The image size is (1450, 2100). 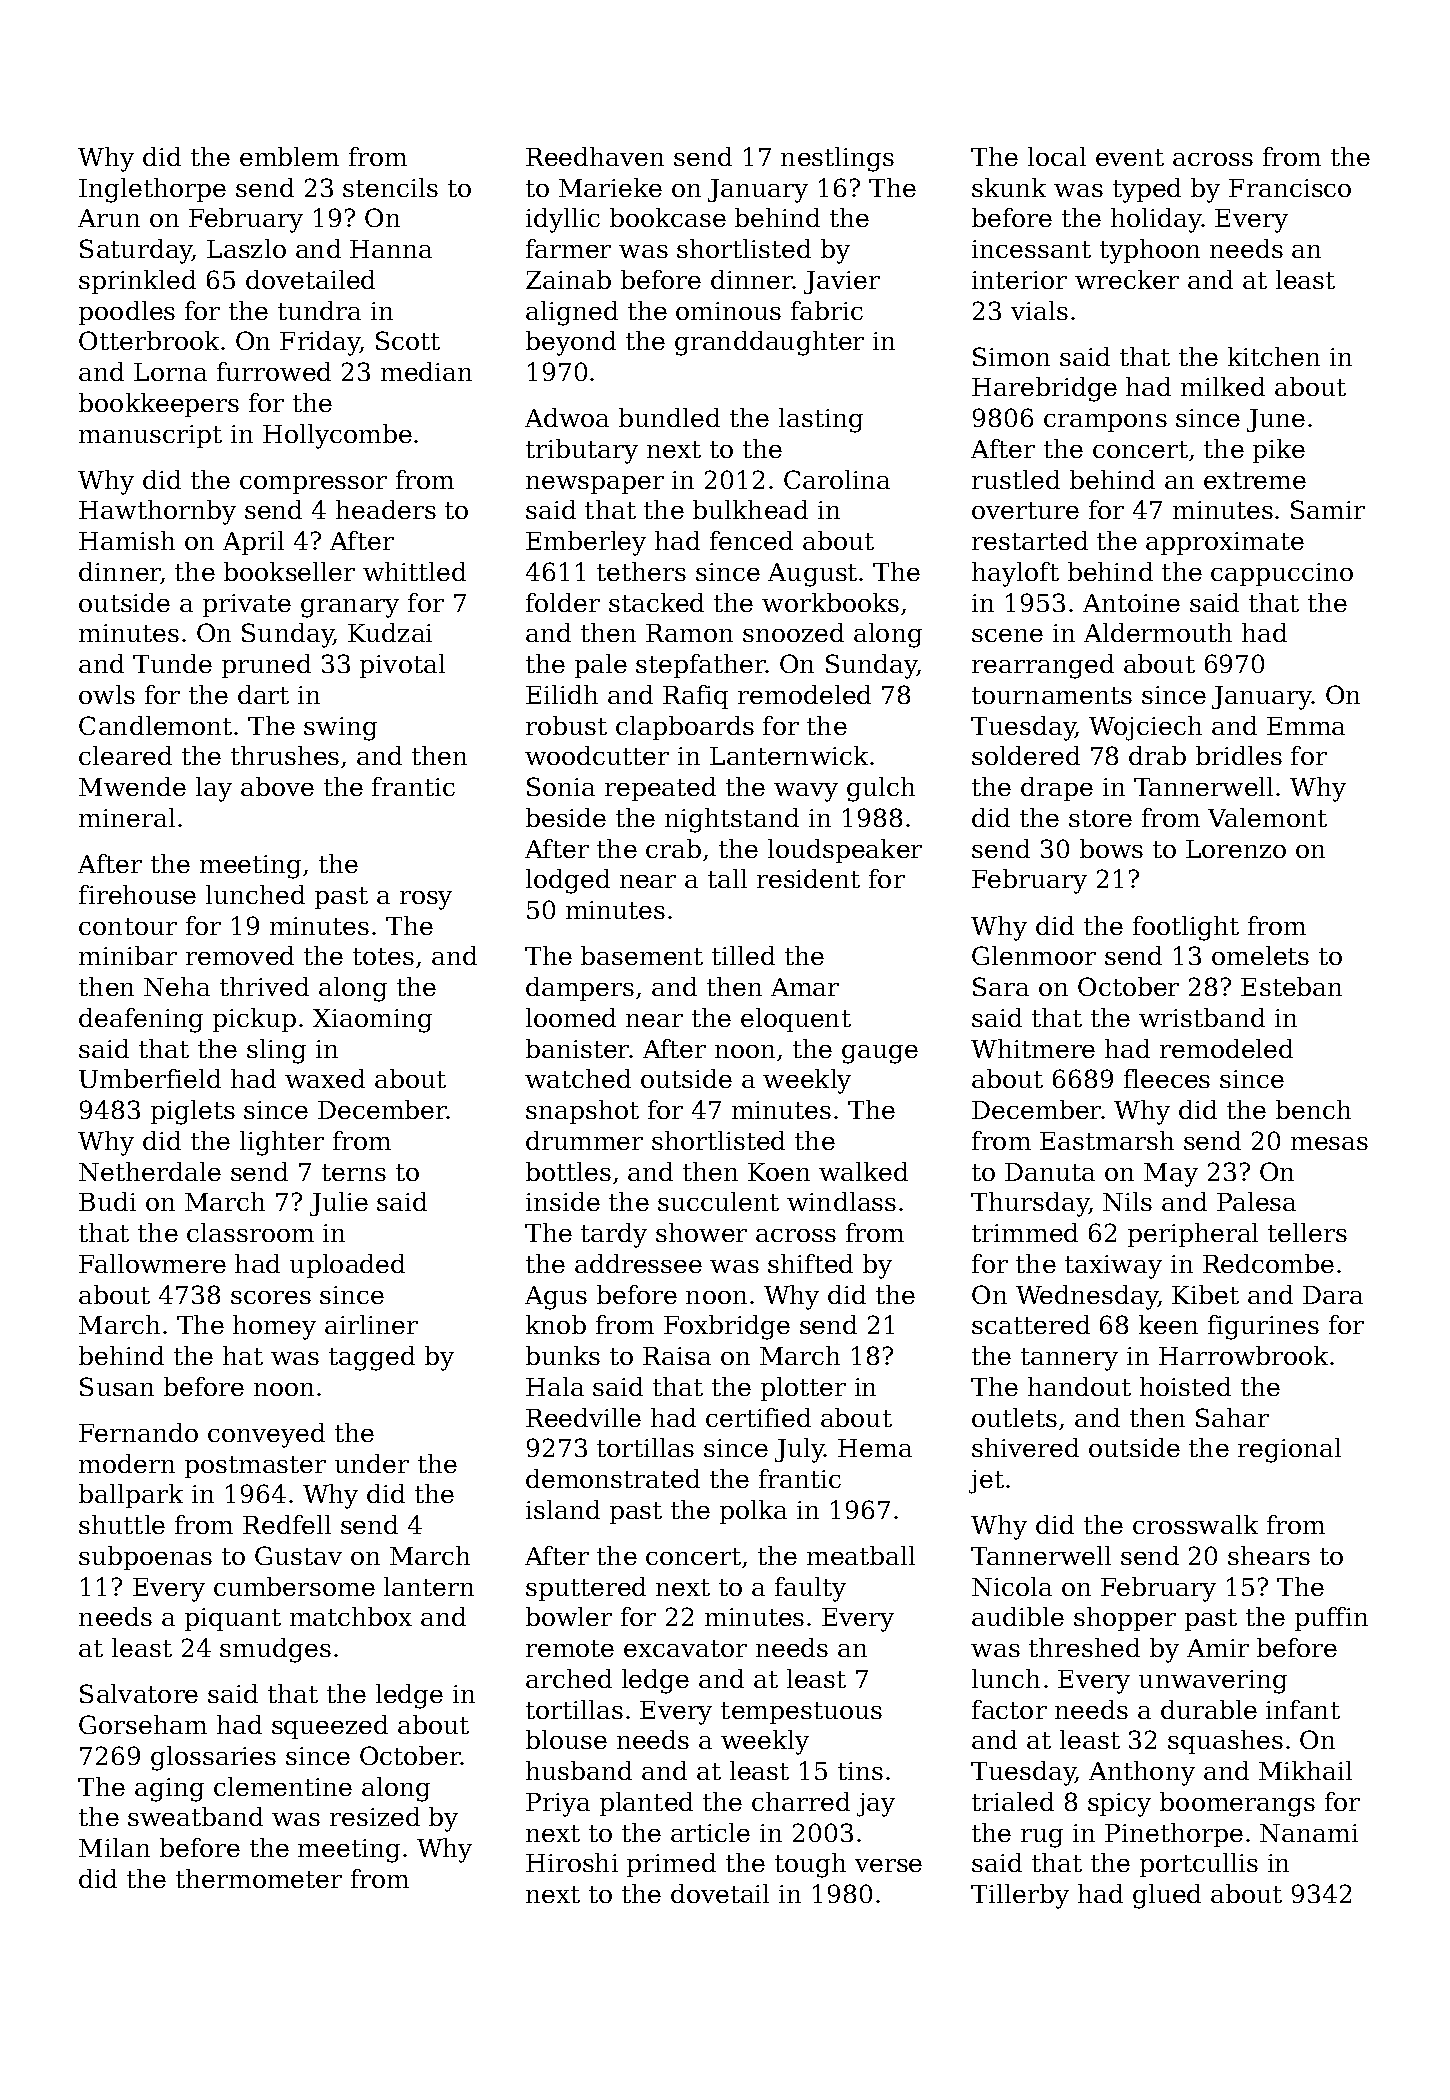 I want to click on glued, so click(x=1167, y=1896).
